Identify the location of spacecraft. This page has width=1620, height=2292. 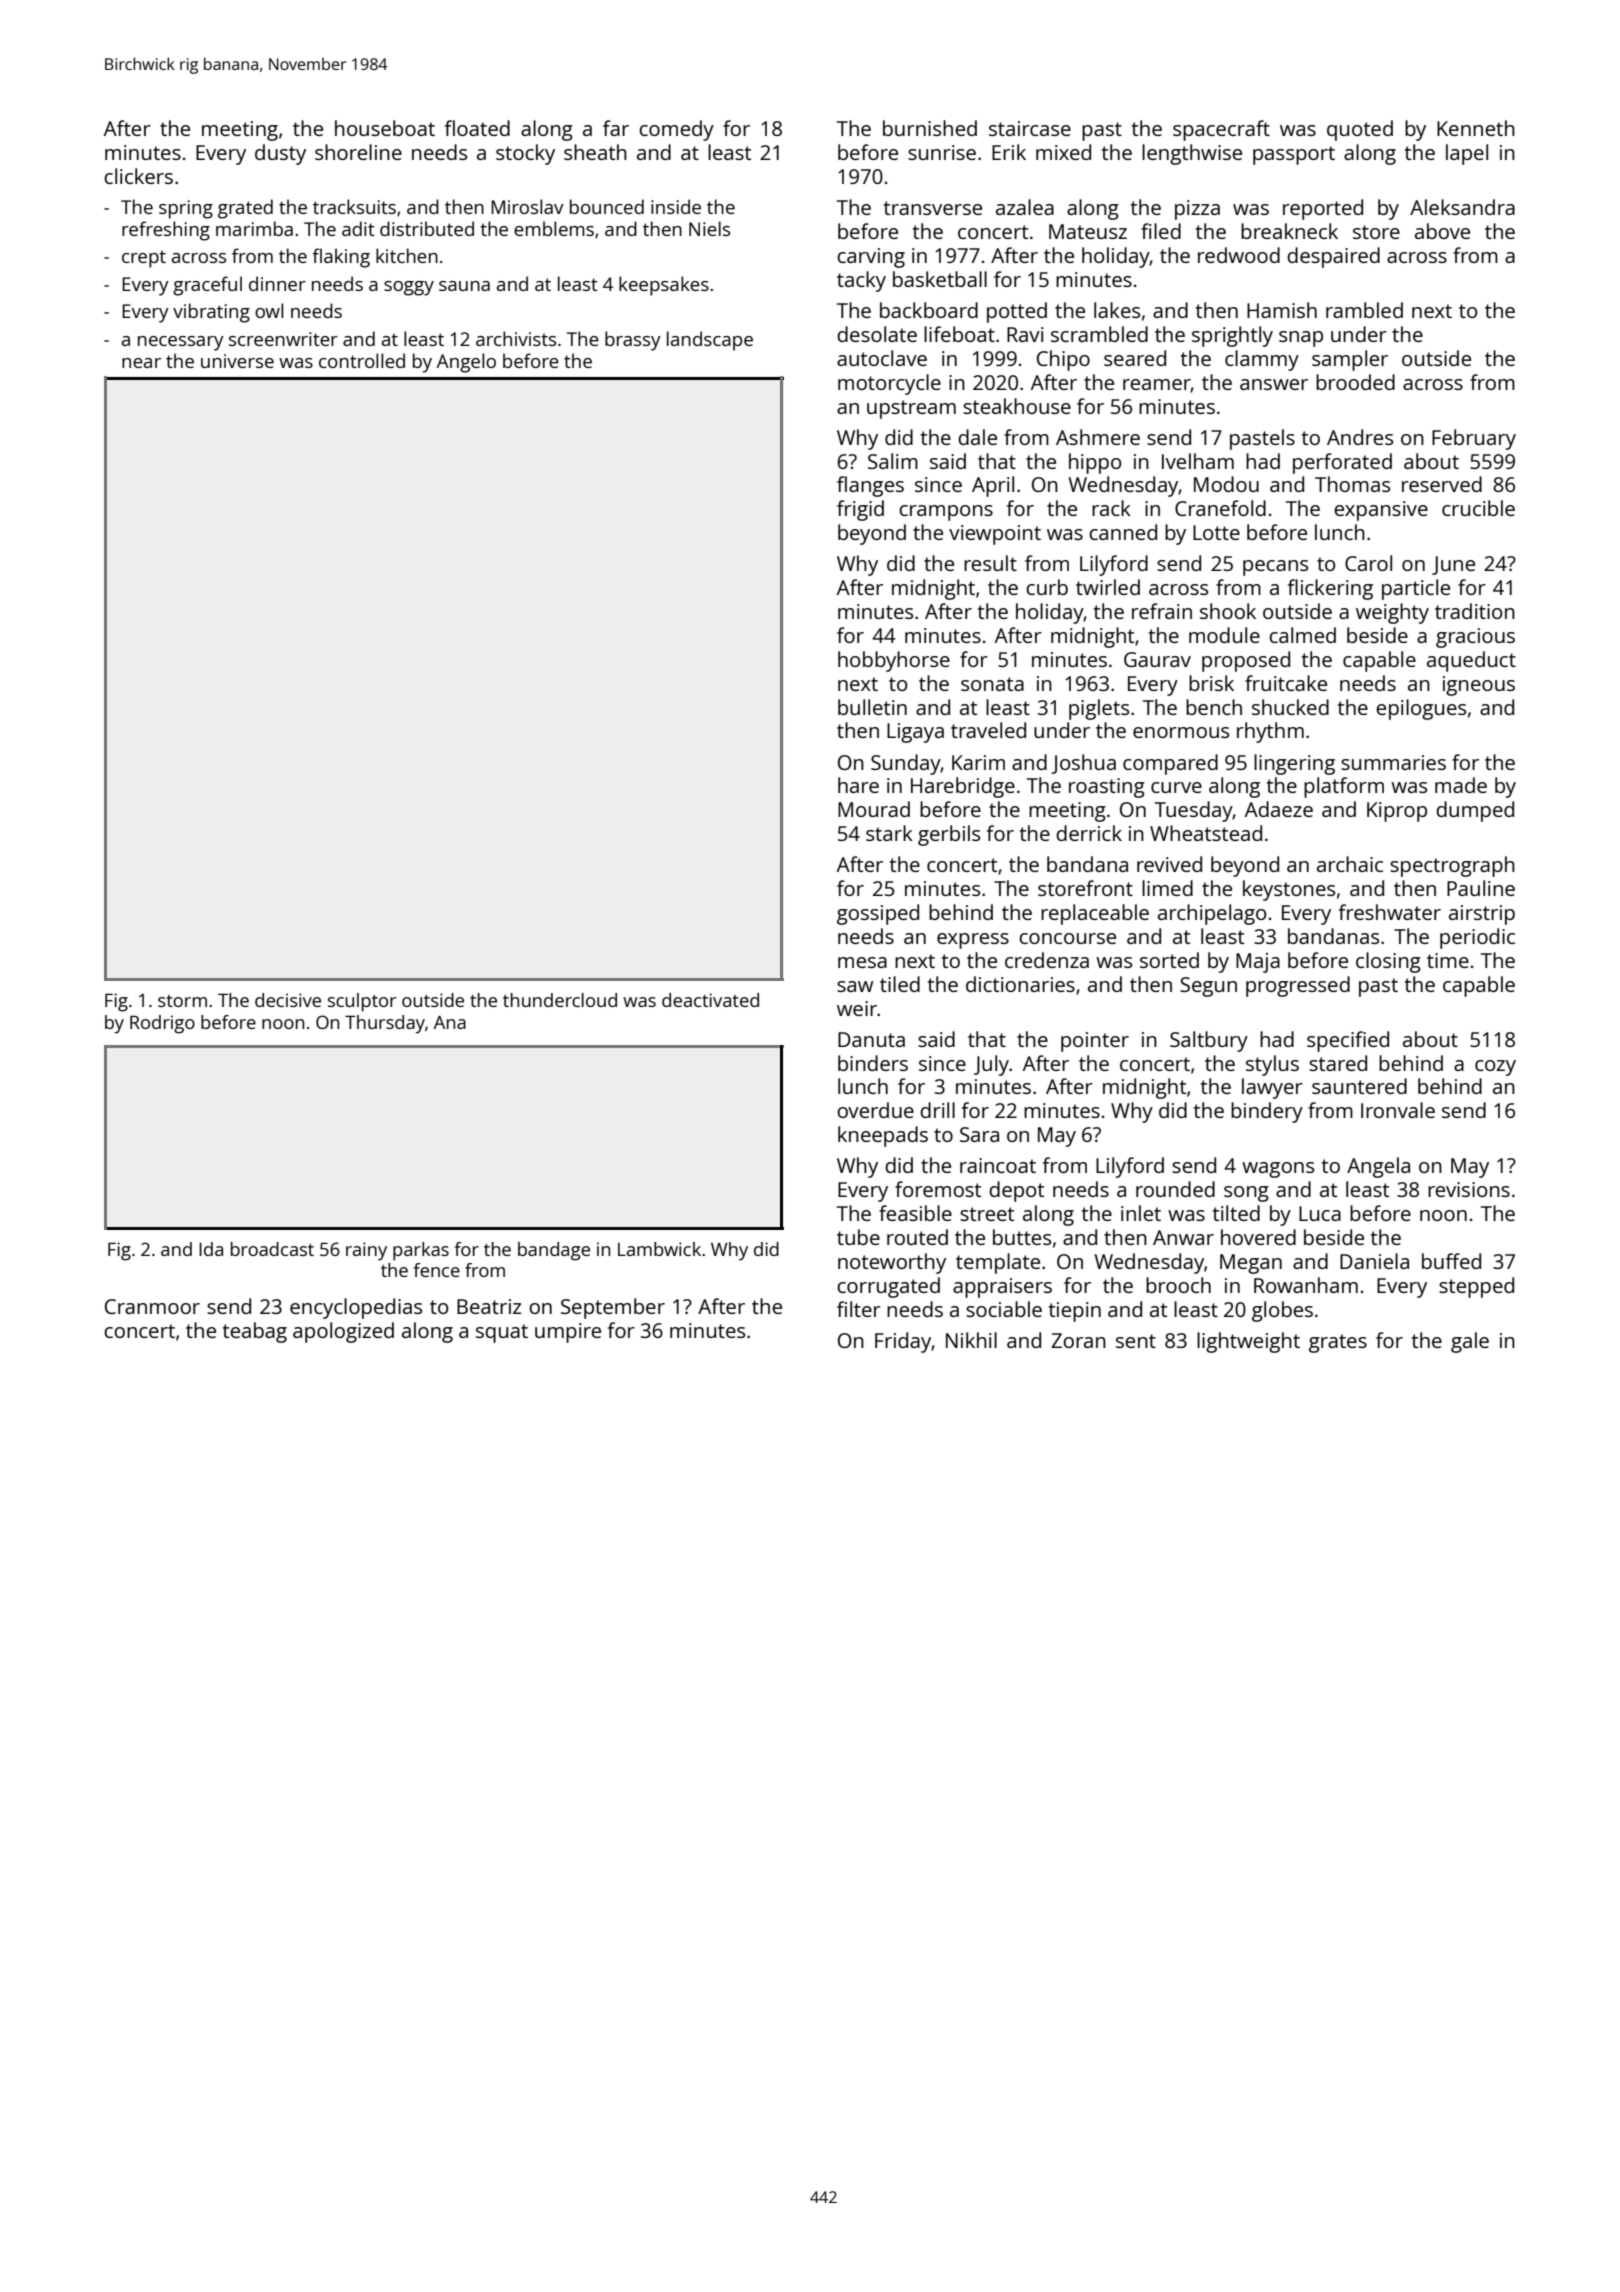
(1221, 130).
